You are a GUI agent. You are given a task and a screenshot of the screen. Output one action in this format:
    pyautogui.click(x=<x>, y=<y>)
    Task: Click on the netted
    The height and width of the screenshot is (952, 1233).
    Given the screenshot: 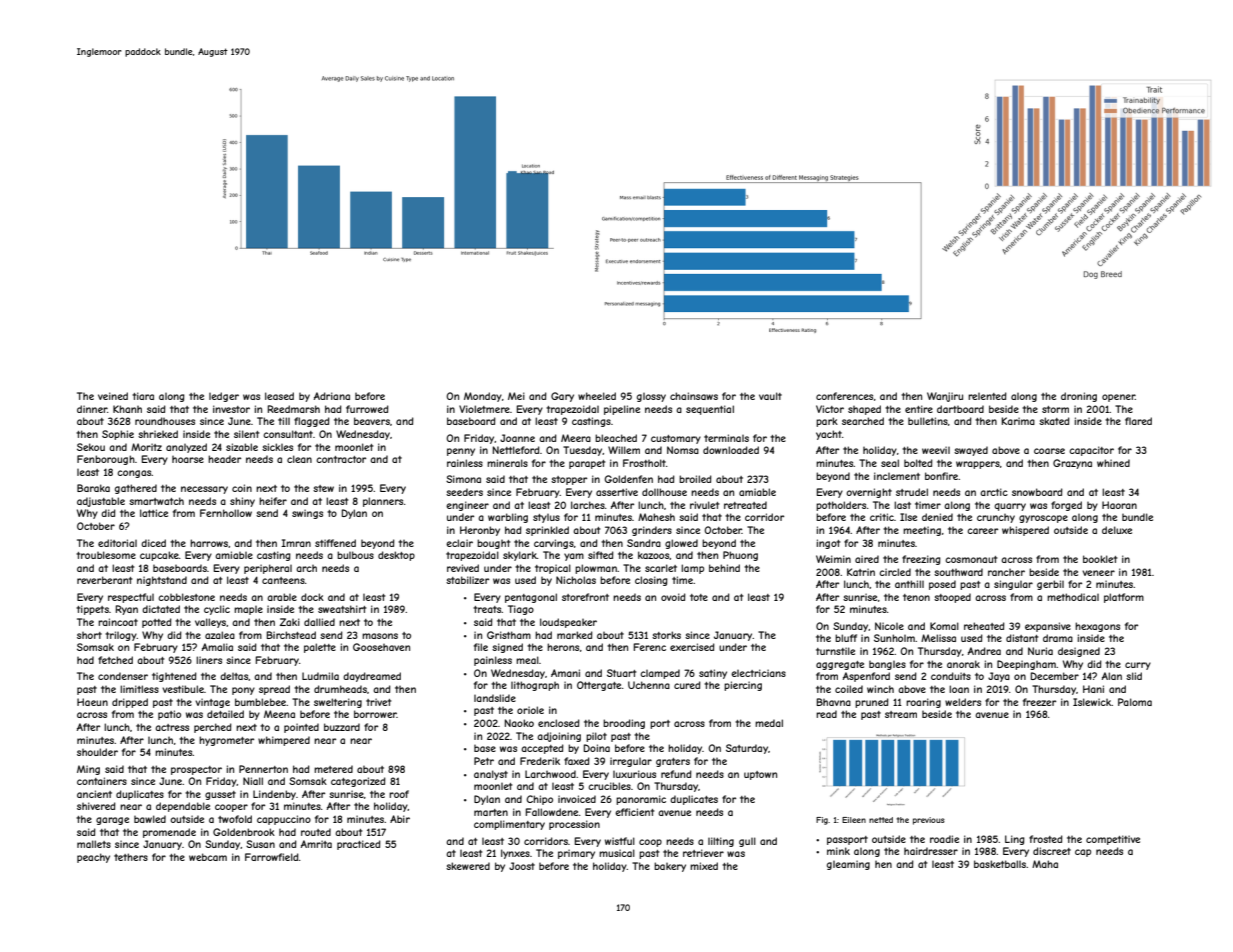 What is the action you would take?
    pyautogui.click(x=881, y=820)
